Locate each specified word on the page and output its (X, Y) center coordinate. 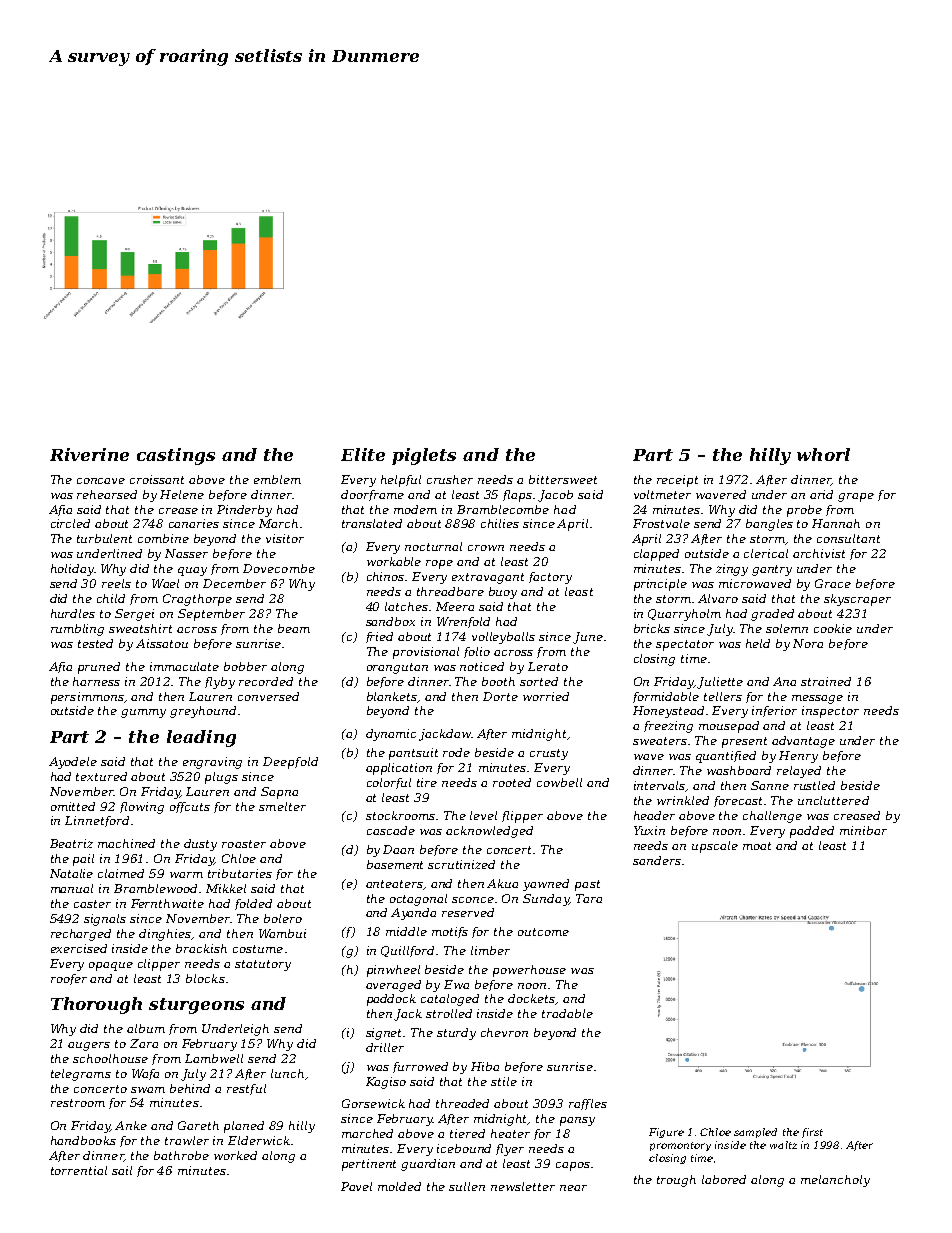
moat (757, 846)
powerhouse (529, 971)
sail (122, 1170)
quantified (726, 757)
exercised (79, 948)
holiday (72, 570)
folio (477, 652)
